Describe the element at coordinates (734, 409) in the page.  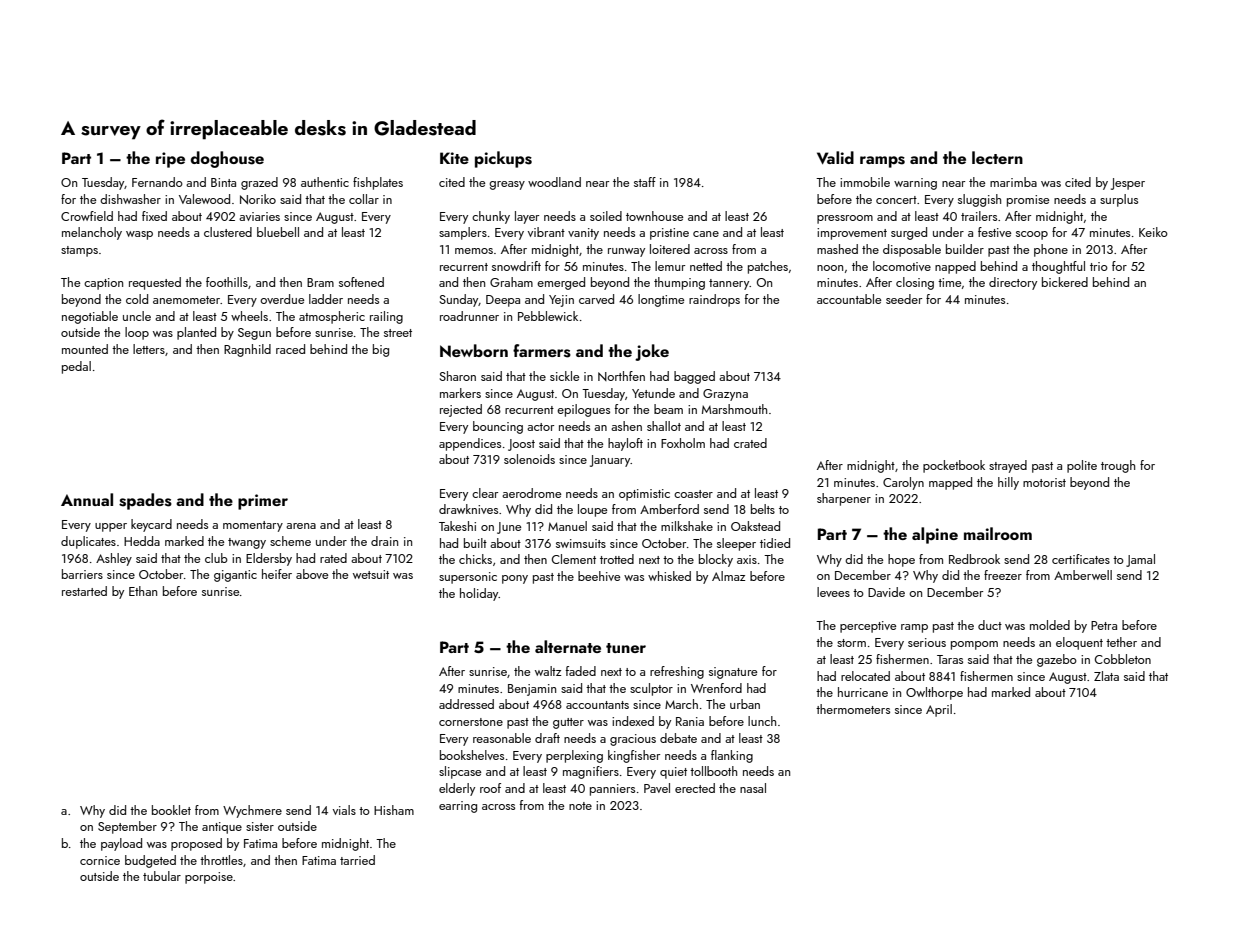
I see `Marshmouth` at that location.
